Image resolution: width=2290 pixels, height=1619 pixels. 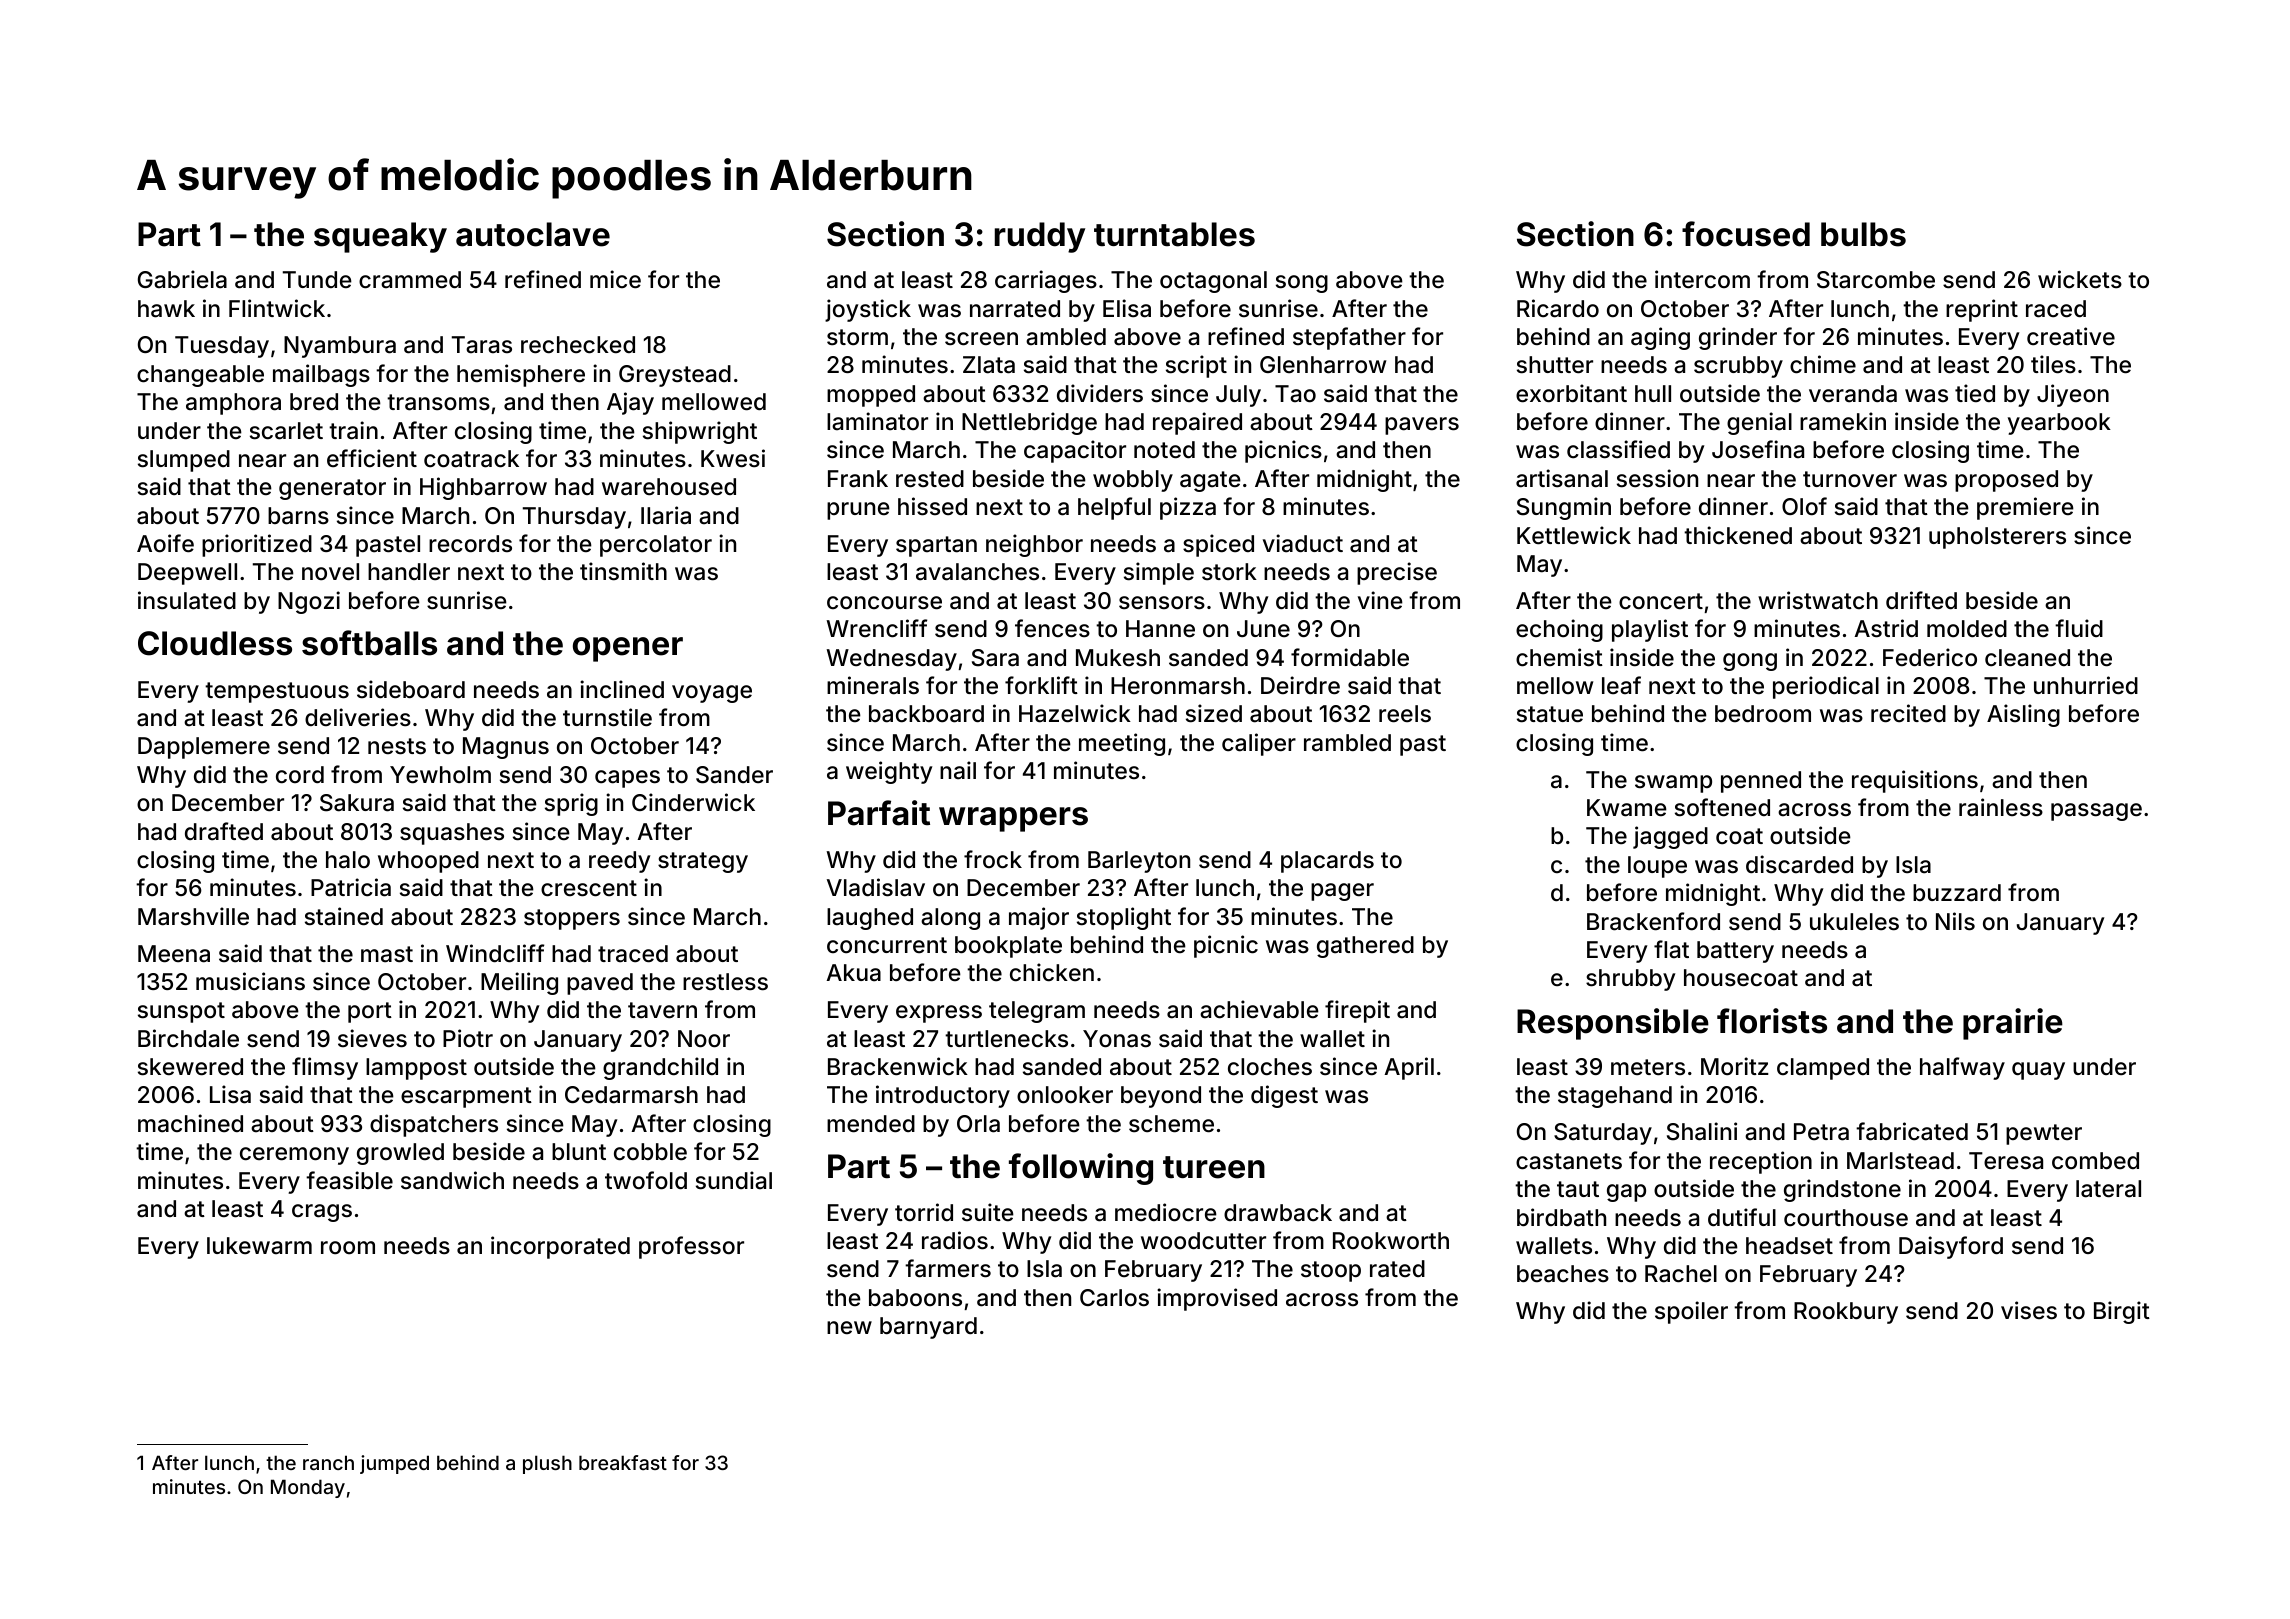 I want to click on breakfast, so click(x=623, y=1462).
